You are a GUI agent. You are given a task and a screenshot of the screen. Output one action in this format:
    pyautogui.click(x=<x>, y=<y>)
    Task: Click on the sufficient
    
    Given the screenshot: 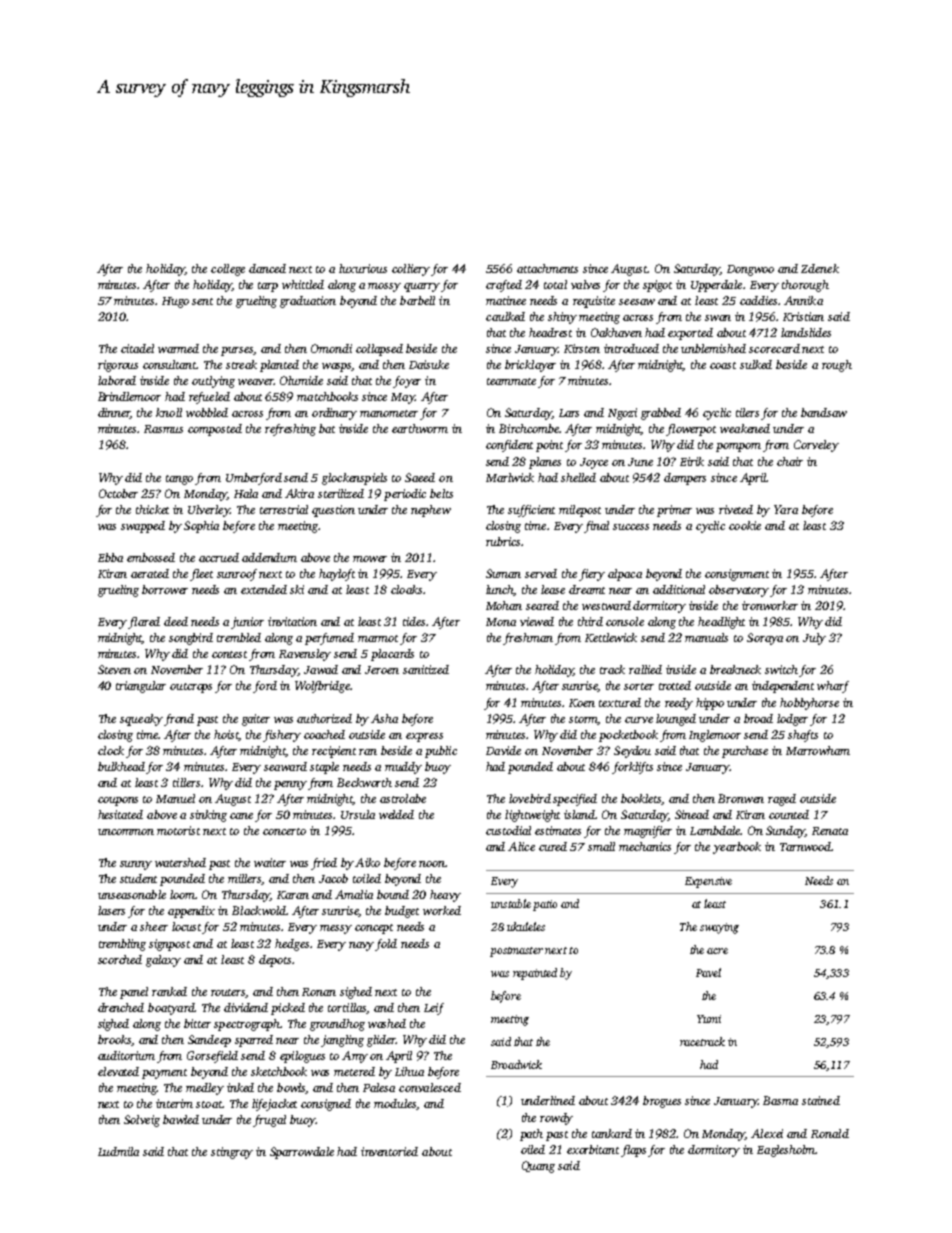 What is the action you would take?
    pyautogui.click(x=531, y=511)
